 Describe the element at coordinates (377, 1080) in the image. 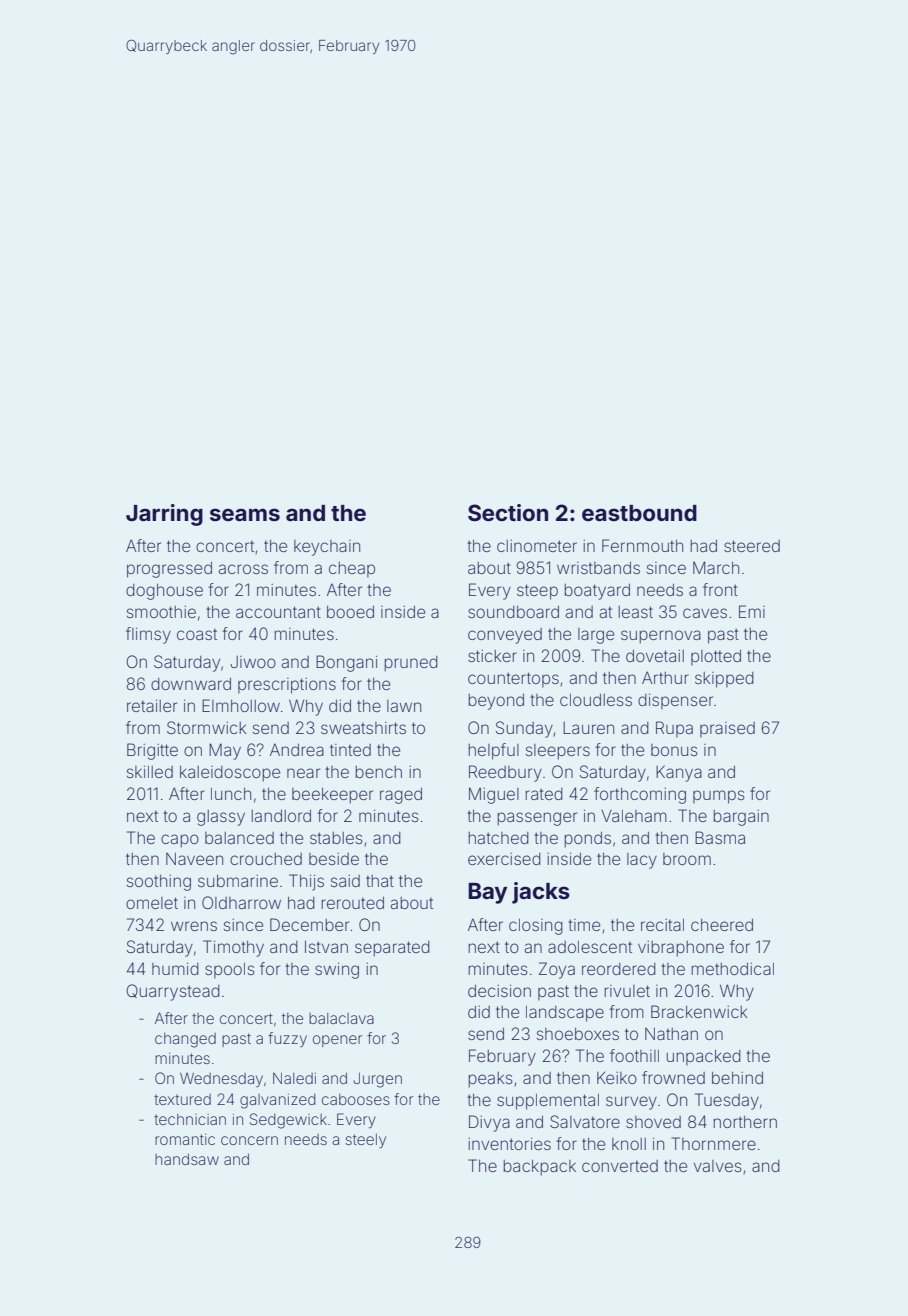

I see `Jurgen` at that location.
